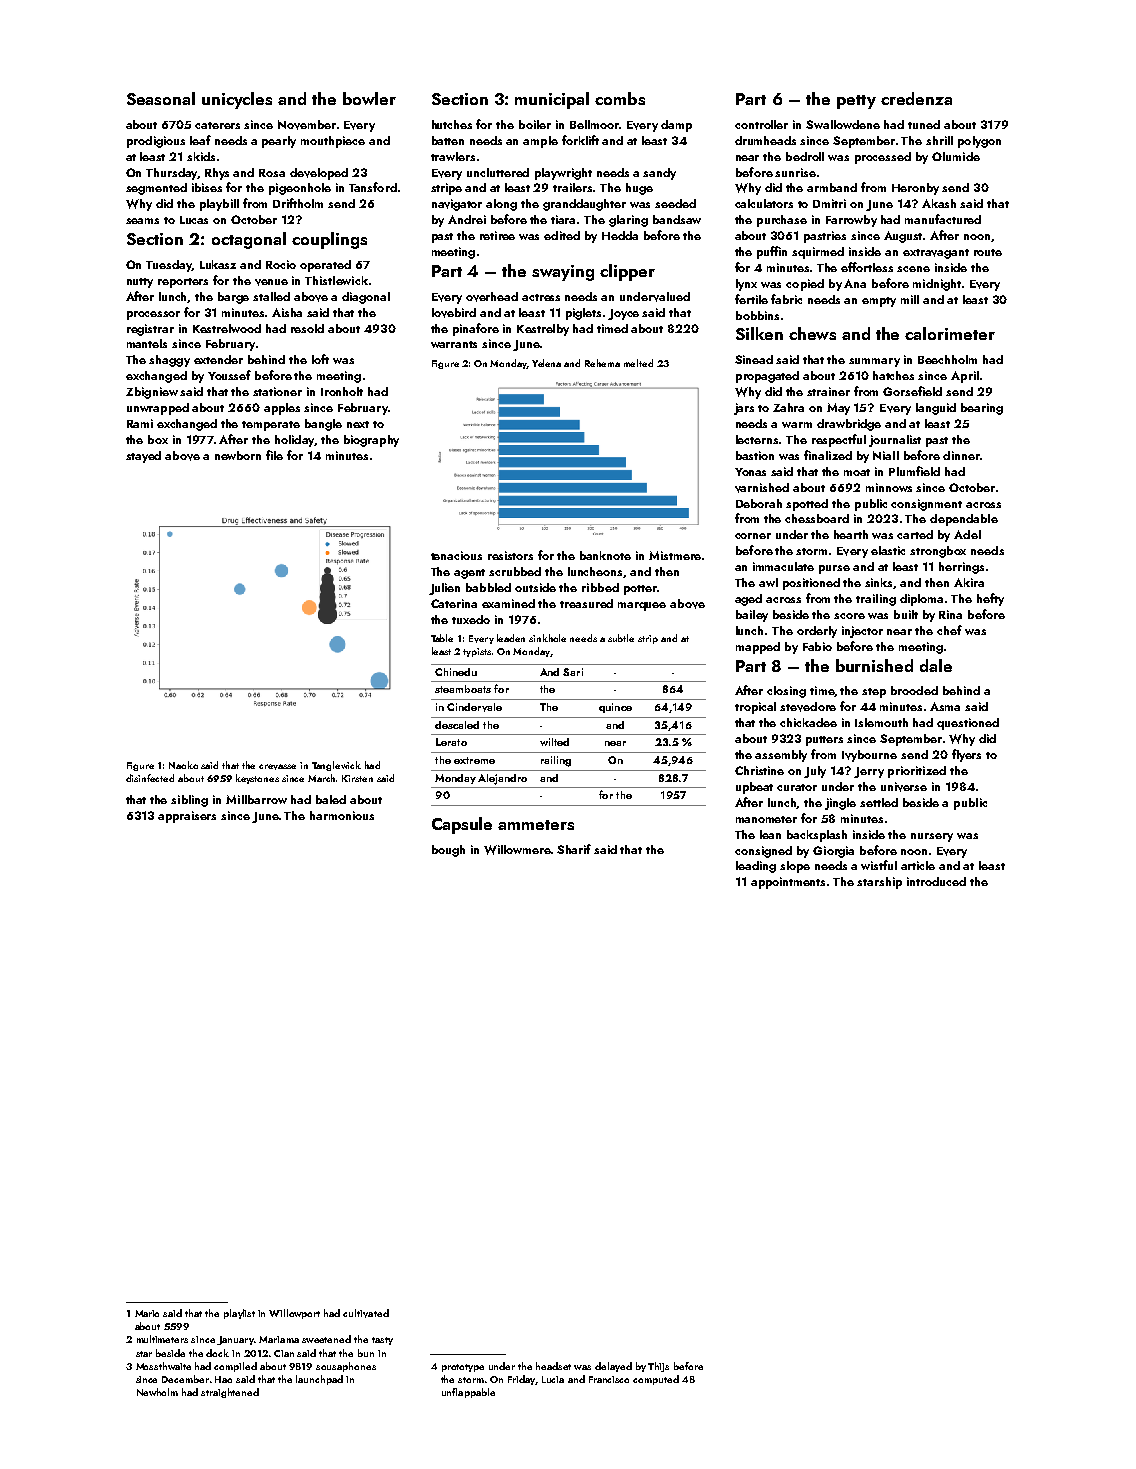 The height and width of the screenshot is (1469, 1136). What do you see at coordinates (767, 377) in the screenshot?
I see `propagated` at bounding box center [767, 377].
